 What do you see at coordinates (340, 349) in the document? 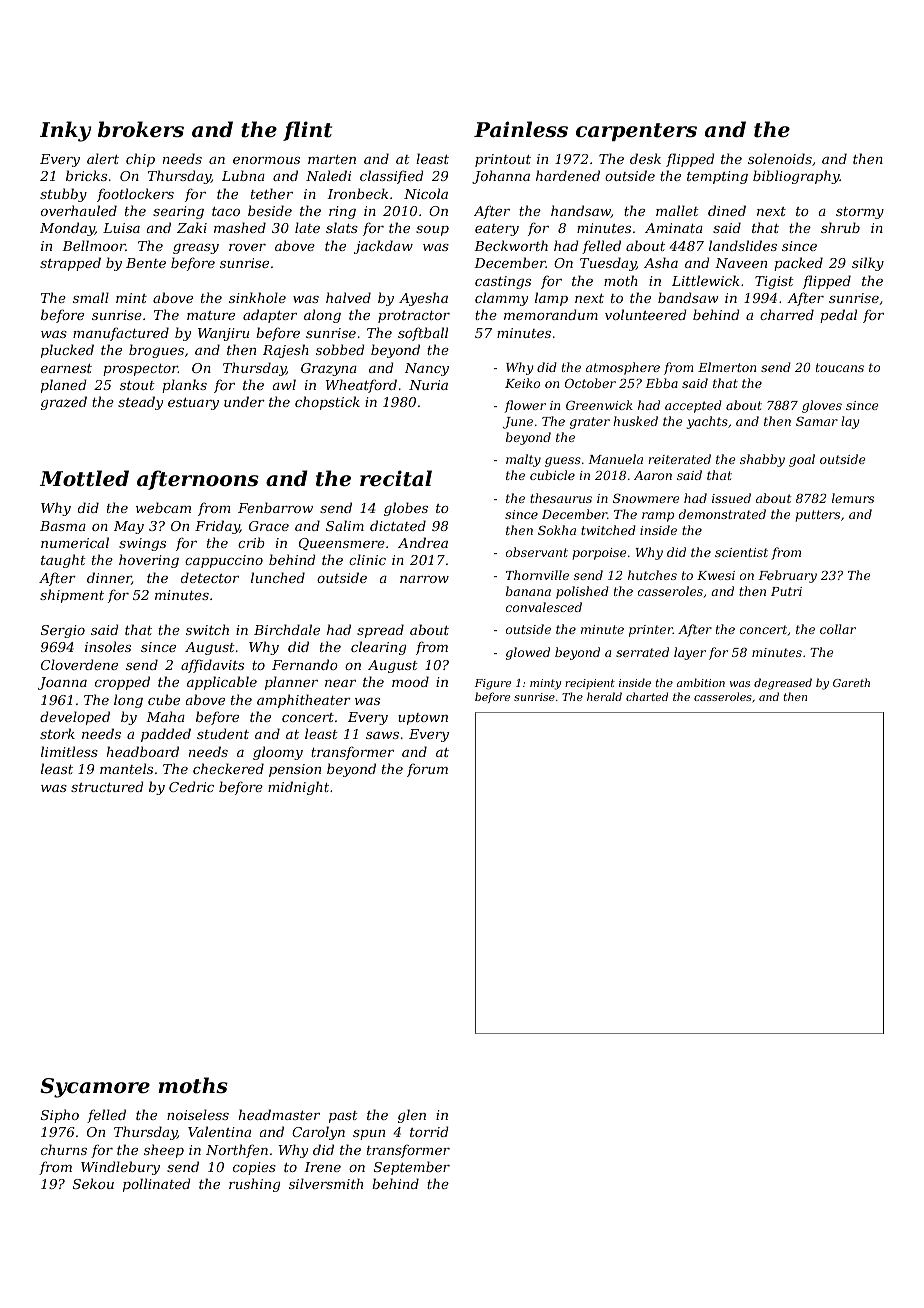
I see `sobbed` at bounding box center [340, 349].
